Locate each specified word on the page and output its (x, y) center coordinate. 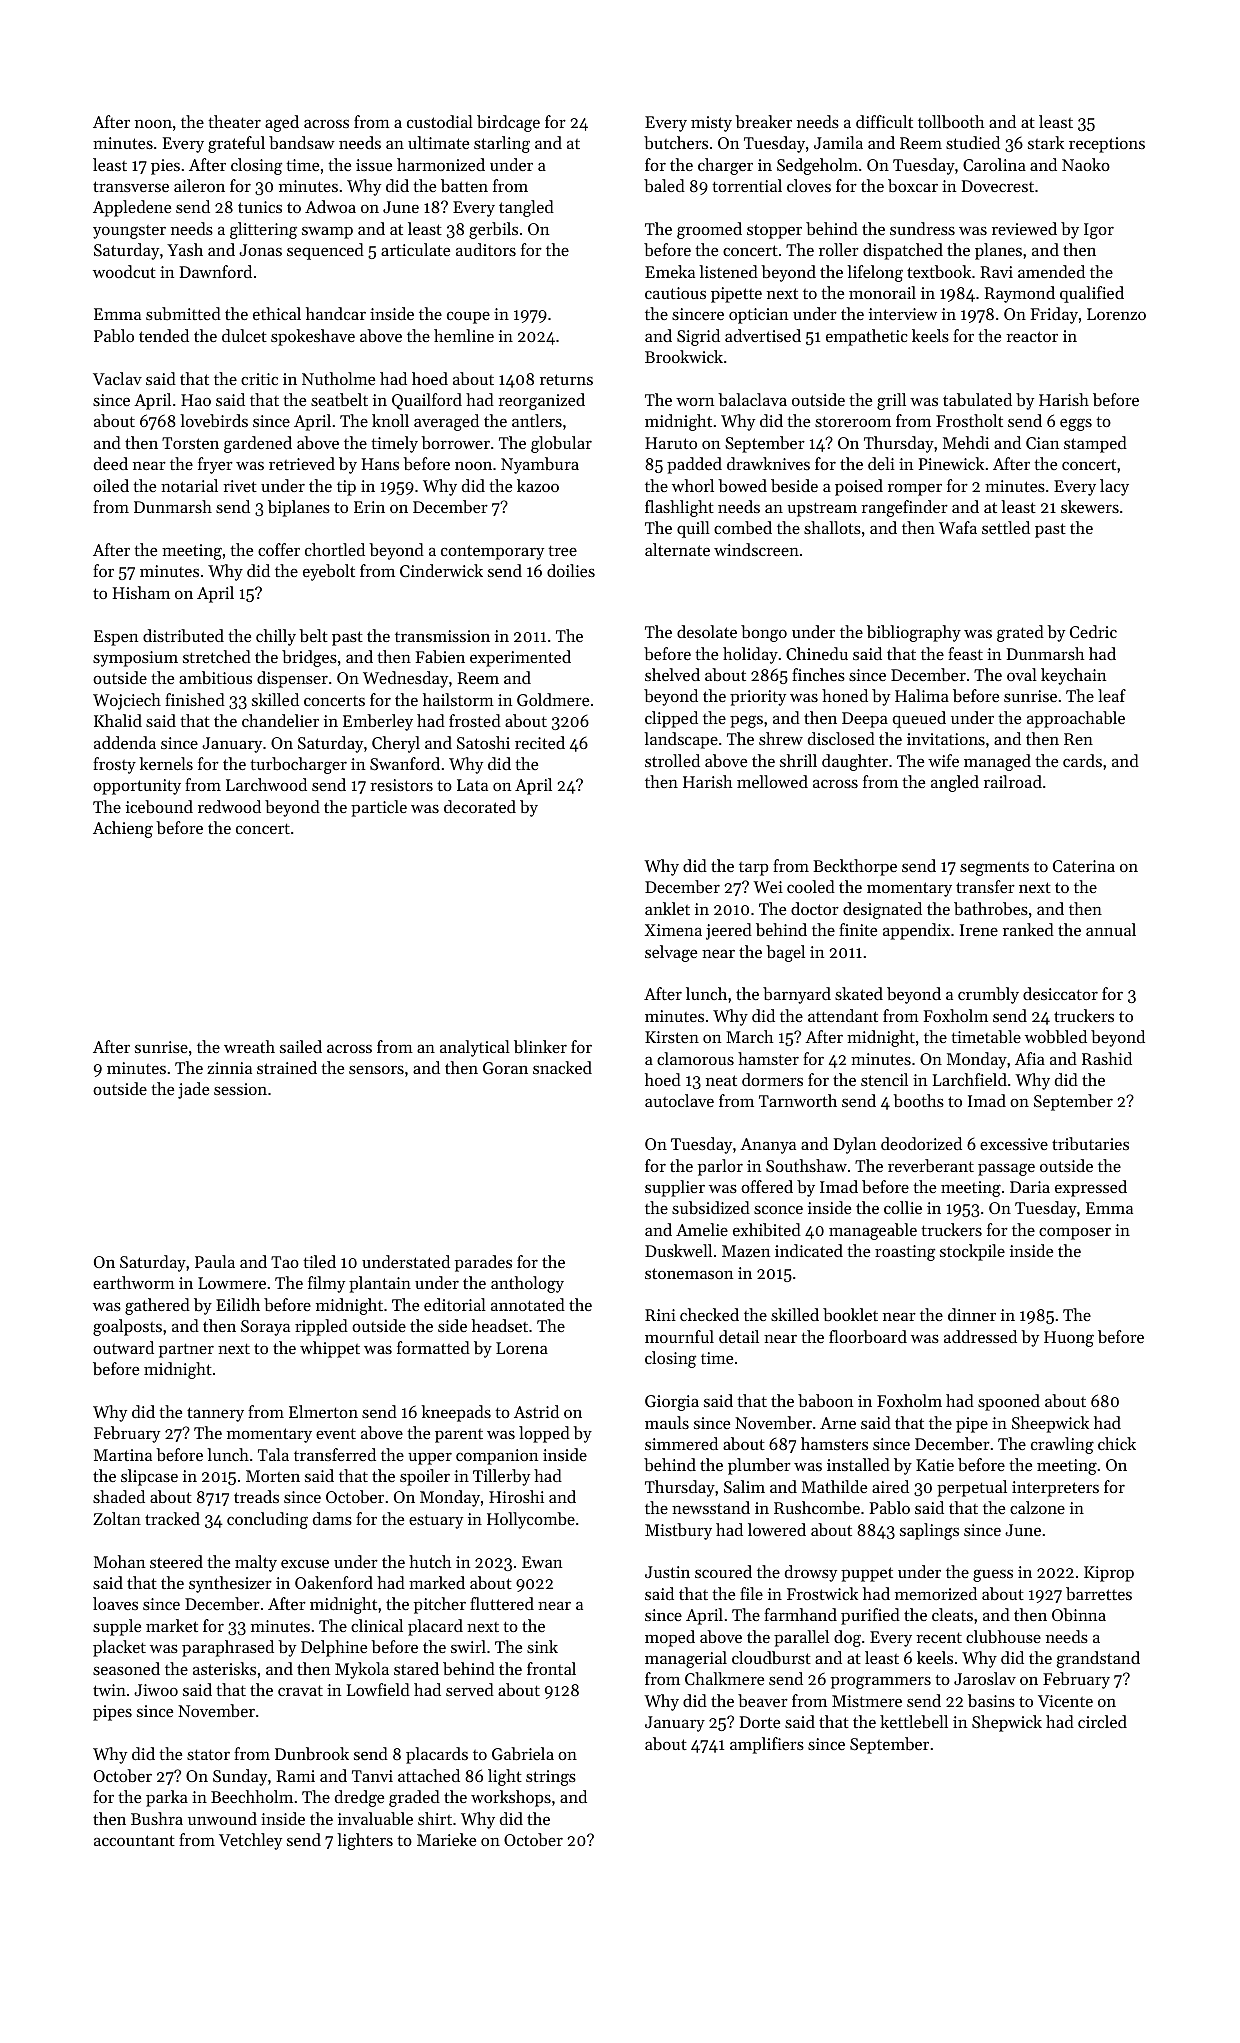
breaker (763, 121)
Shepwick (1007, 1723)
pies (165, 167)
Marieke (446, 1839)
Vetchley (250, 1841)
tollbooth (951, 121)
